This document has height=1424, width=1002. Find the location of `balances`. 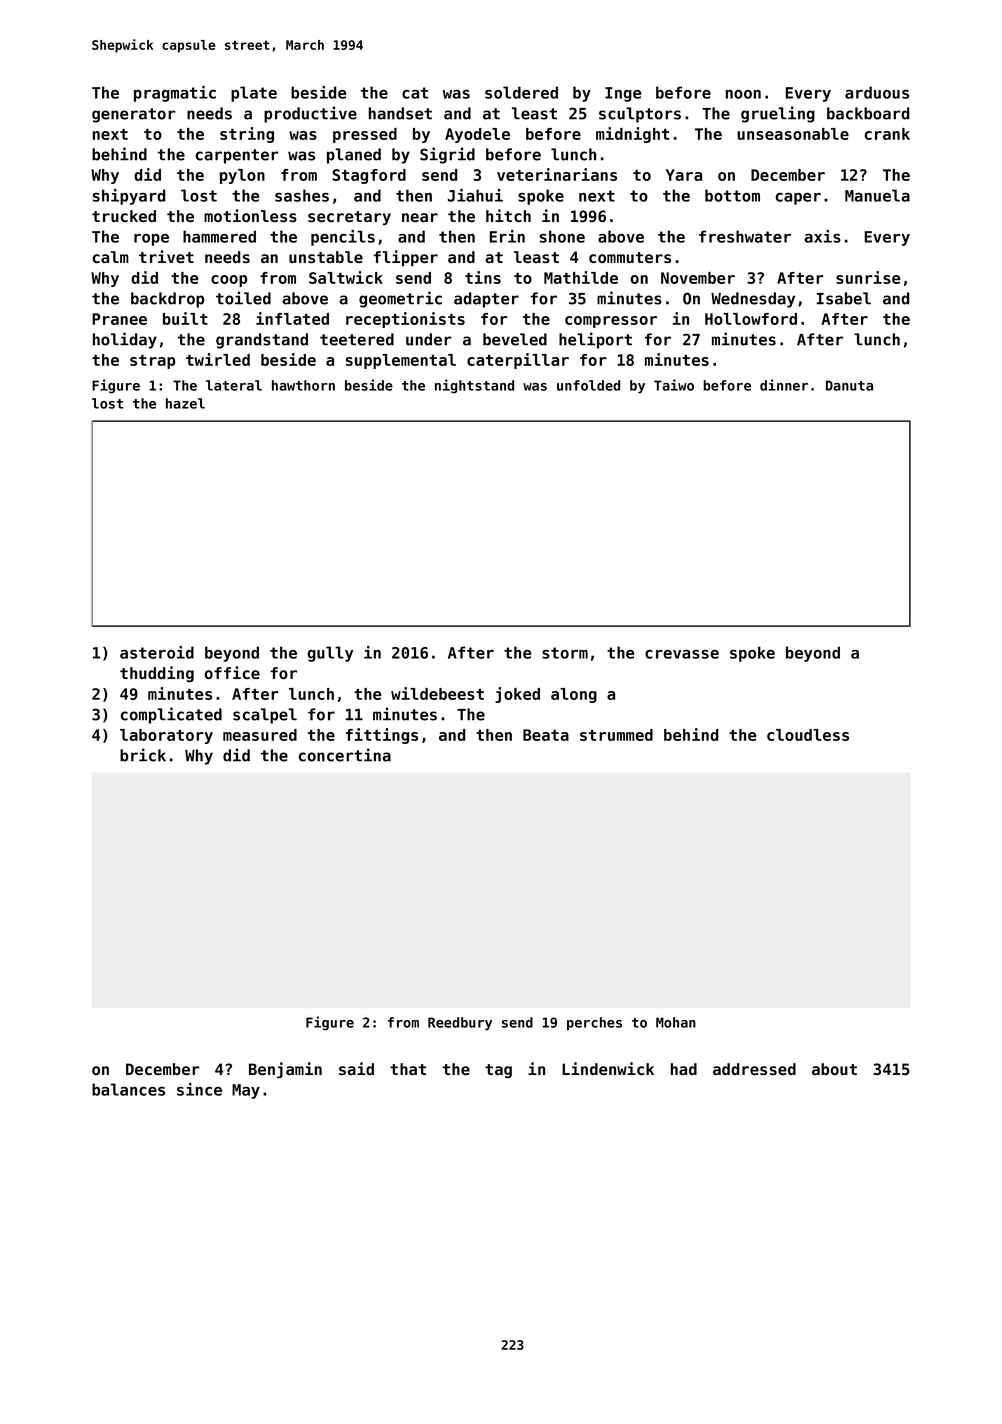

balances is located at coordinates (128, 1089).
